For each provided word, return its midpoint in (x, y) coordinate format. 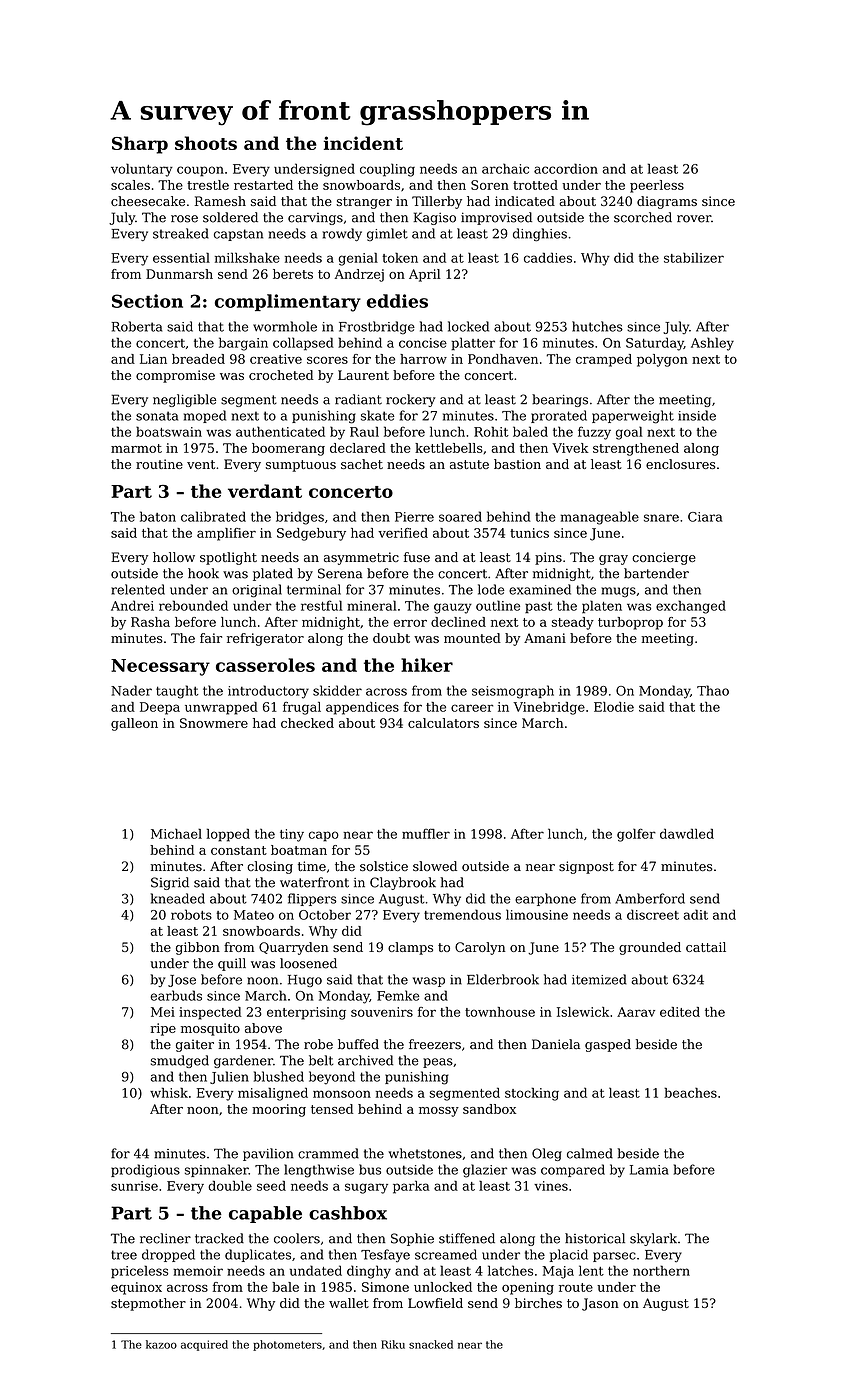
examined (540, 589)
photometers (287, 1345)
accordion (566, 168)
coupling (387, 170)
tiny (292, 835)
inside (697, 415)
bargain (243, 344)
